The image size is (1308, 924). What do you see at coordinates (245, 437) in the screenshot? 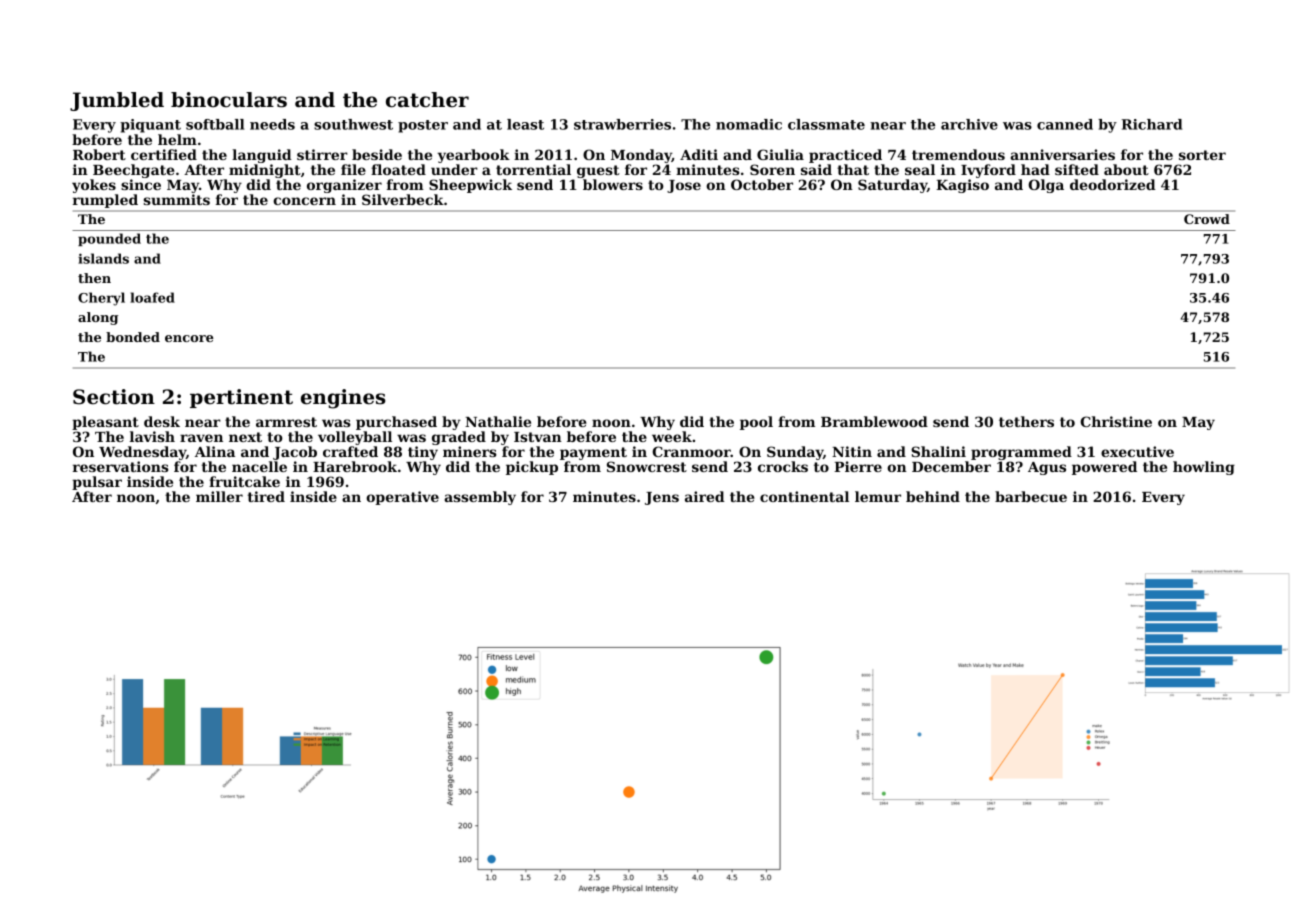
I see `next` at bounding box center [245, 437].
